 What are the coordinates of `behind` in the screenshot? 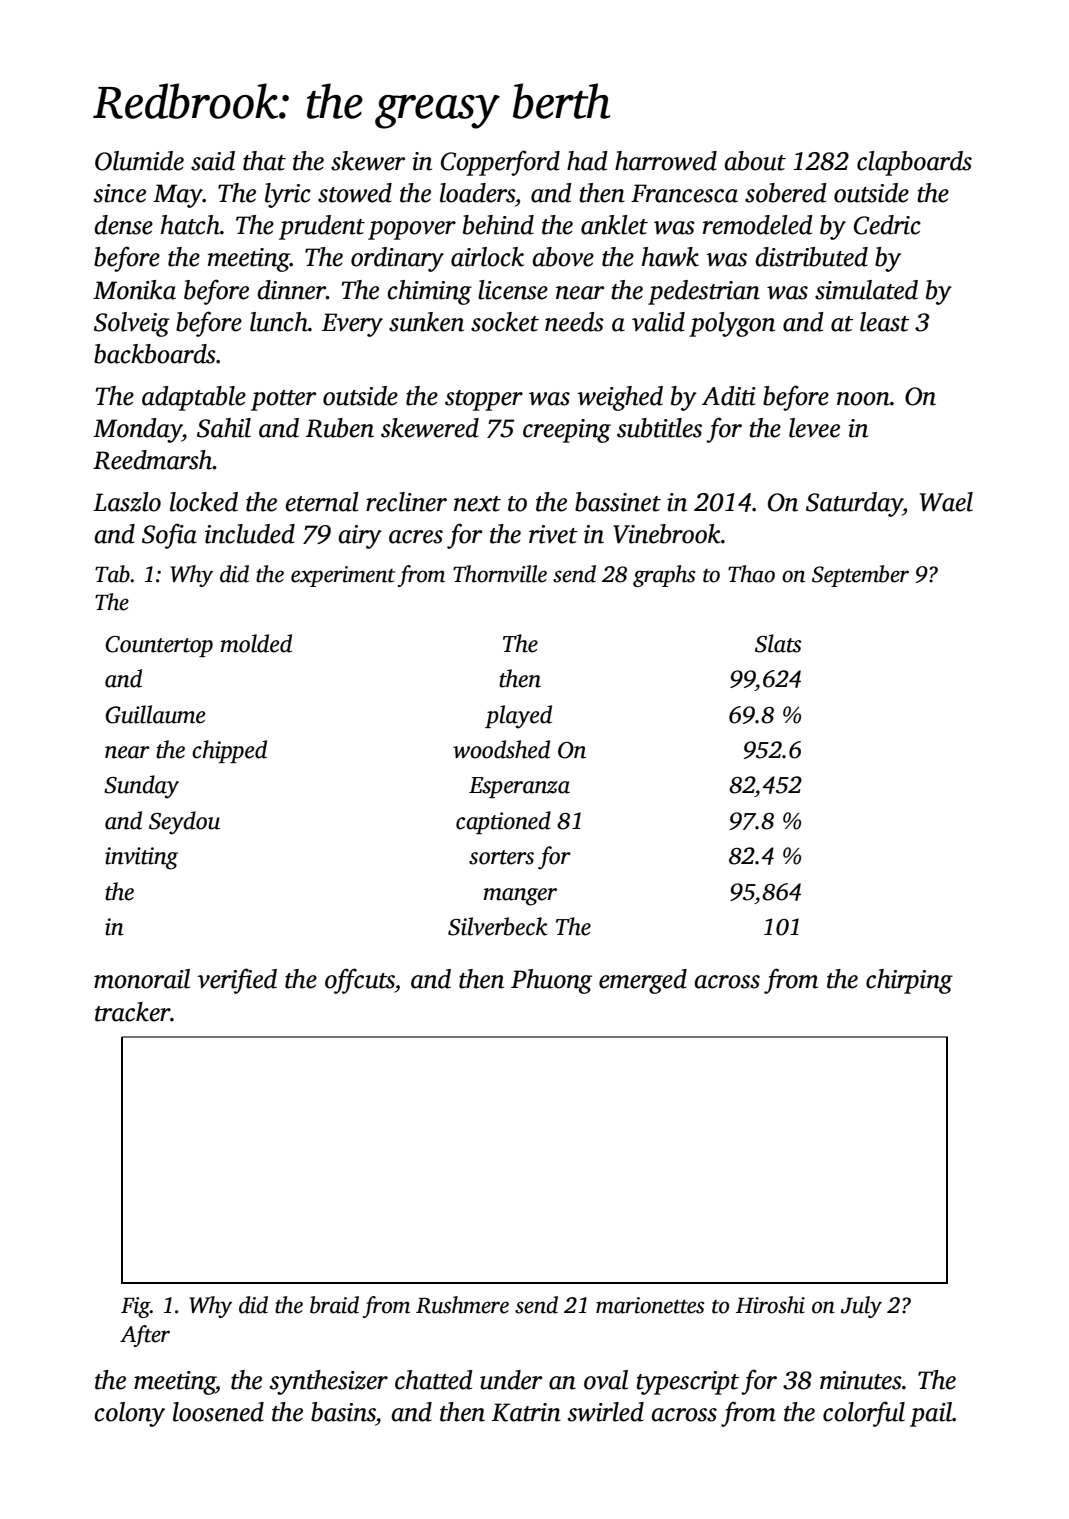 It's located at (498, 225).
